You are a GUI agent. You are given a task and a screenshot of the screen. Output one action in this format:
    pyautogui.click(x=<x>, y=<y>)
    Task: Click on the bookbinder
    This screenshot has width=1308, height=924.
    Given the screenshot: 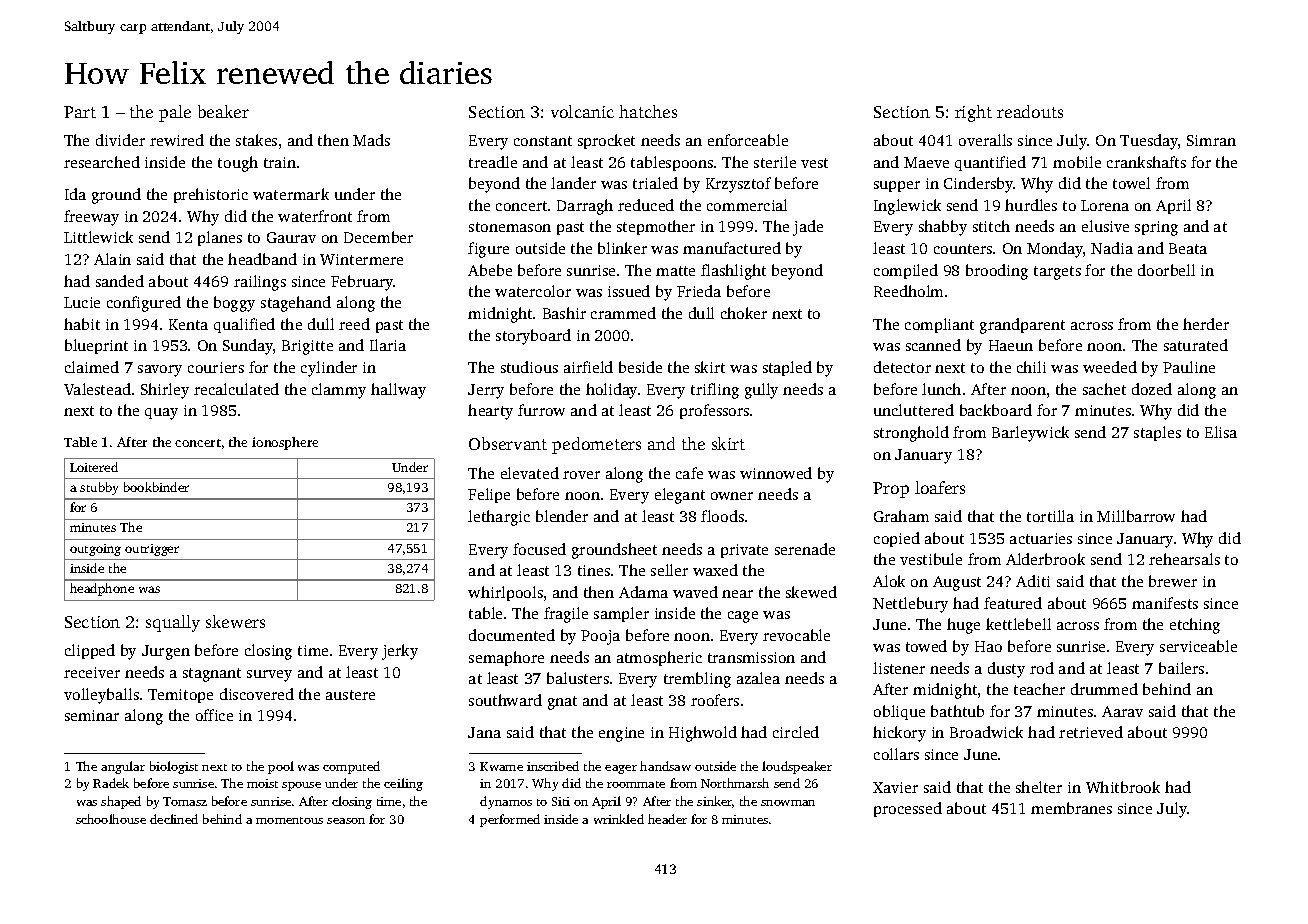 What is the action you would take?
    pyautogui.click(x=156, y=487)
